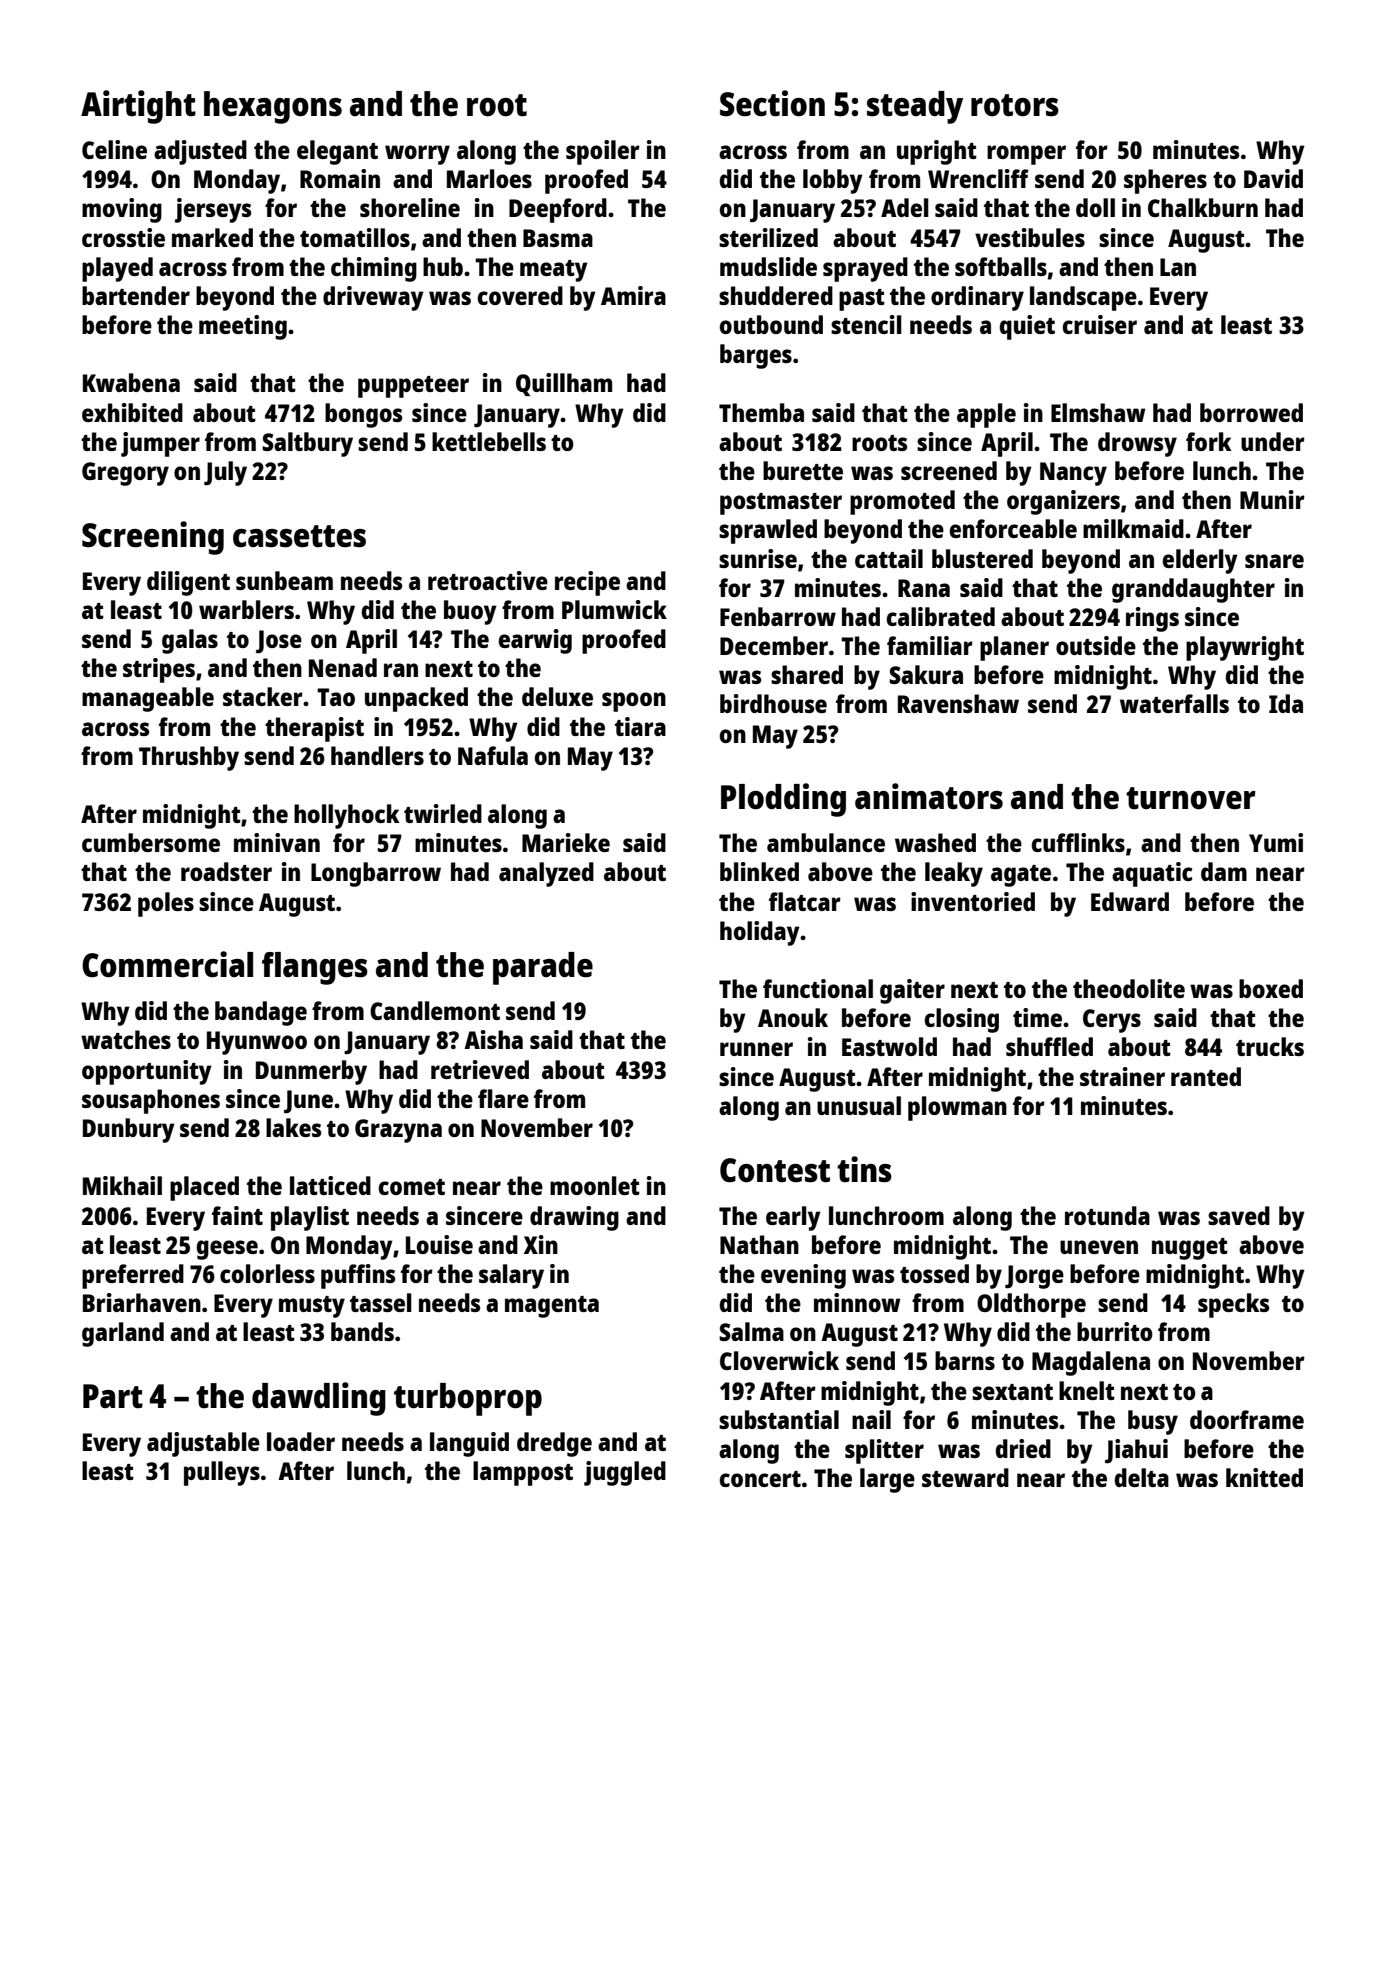 This screenshot has width=1386, height=1969. Describe the element at coordinates (756, 1049) in the screenshot. I see `runner` at that location.
